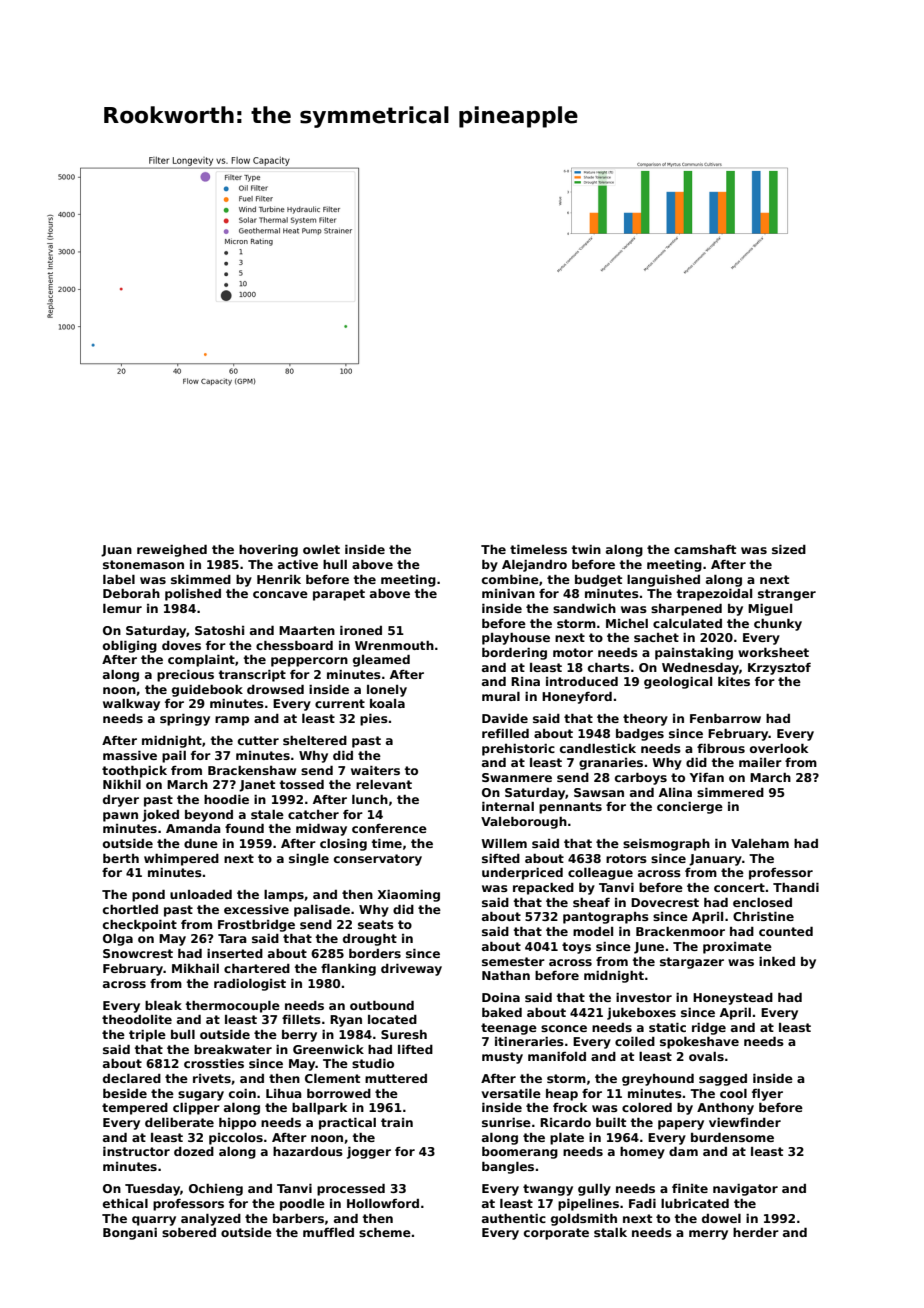 This document has height=1308, width=924. What do you see at coordinates (411, 970) in the document?
I see `driveway` at bounding box center [411, 970].
